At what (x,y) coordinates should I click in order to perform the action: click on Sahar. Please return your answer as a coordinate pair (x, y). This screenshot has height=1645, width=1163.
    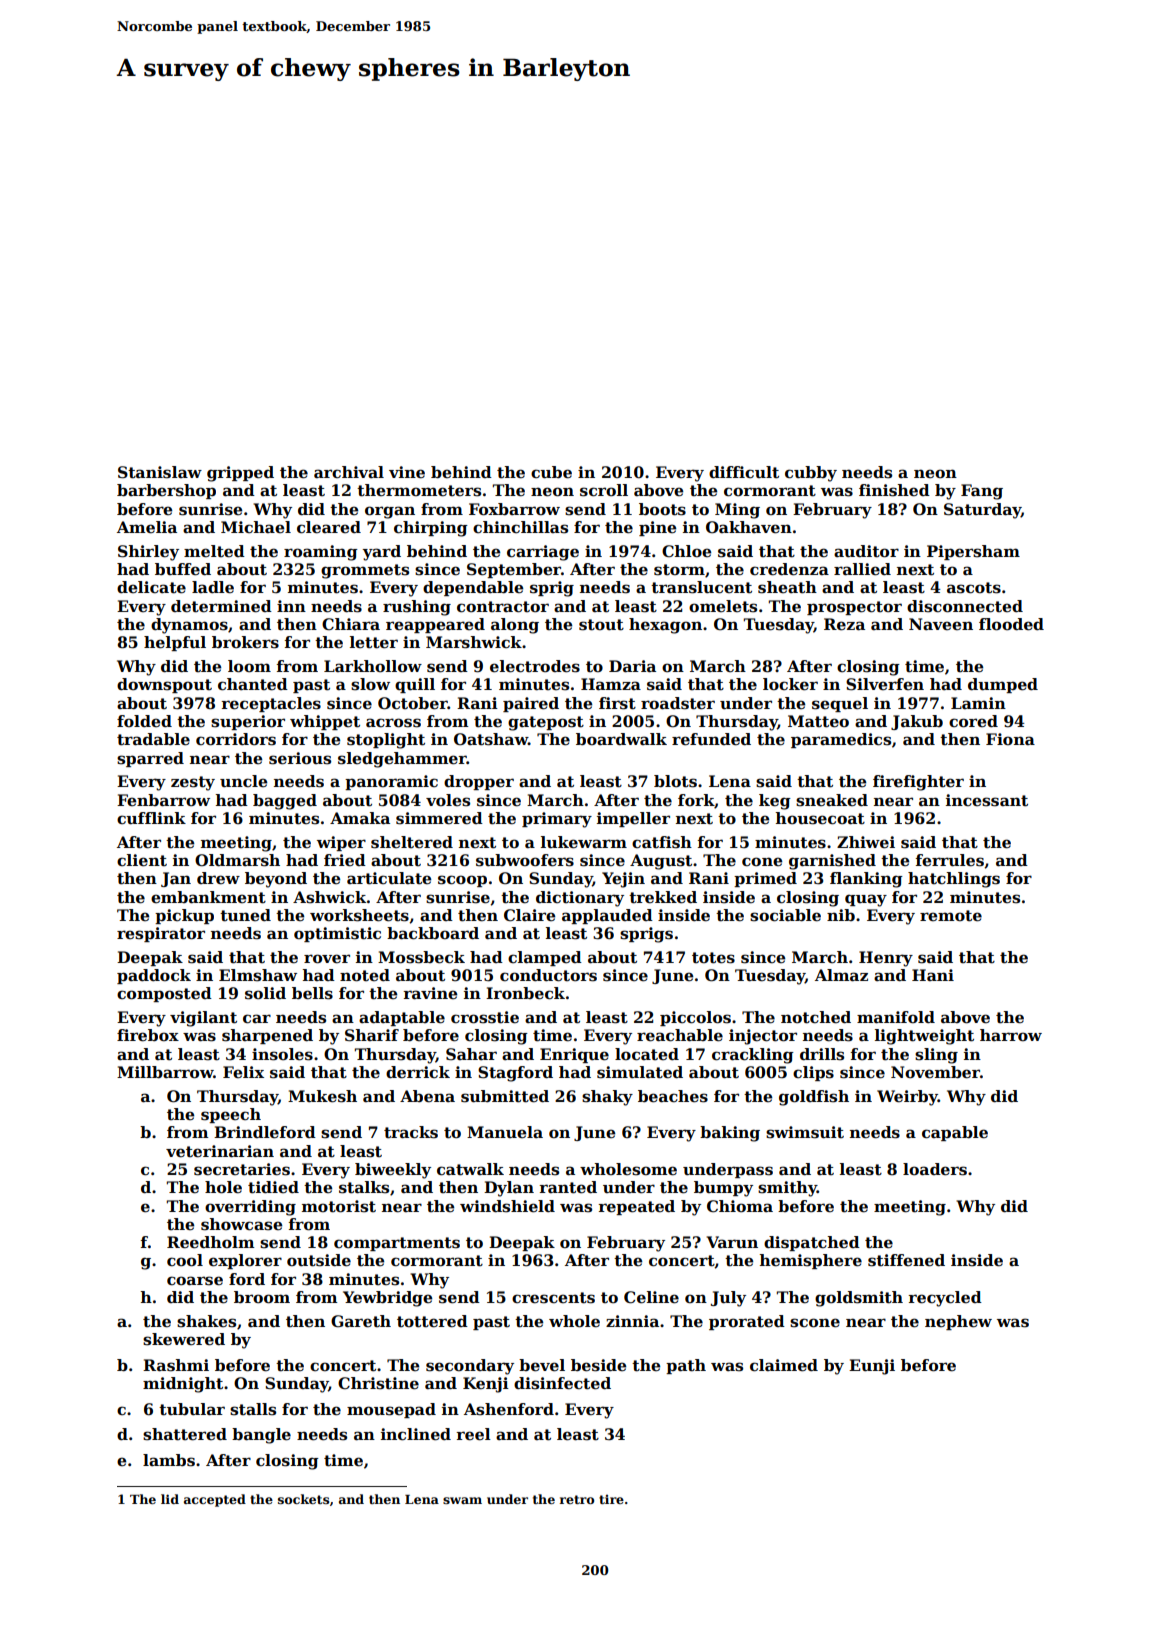
    Looking at the image, I should click on (471, 1054).
